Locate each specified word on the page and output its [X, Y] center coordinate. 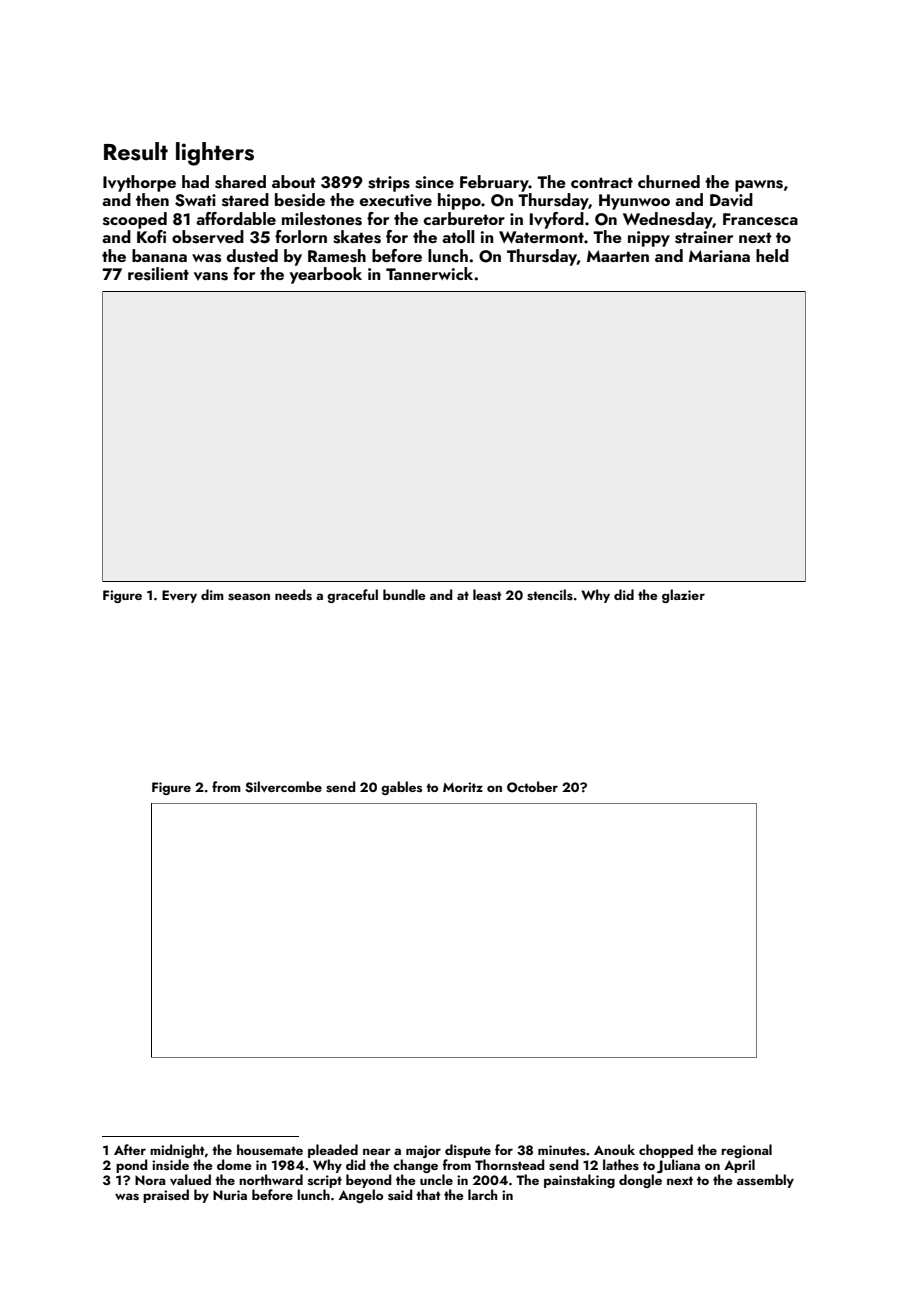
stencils [550, 594]
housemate [270, 1149]
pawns [759, 186]
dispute [468, 1151]
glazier [683, 596]
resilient [158, 274]
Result [136, 151]
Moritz [463, 787]
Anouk [614, 1149]
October [532, 787]
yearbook [326, 275]
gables [401, 788]
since [434, 182]
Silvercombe [283, 787]
